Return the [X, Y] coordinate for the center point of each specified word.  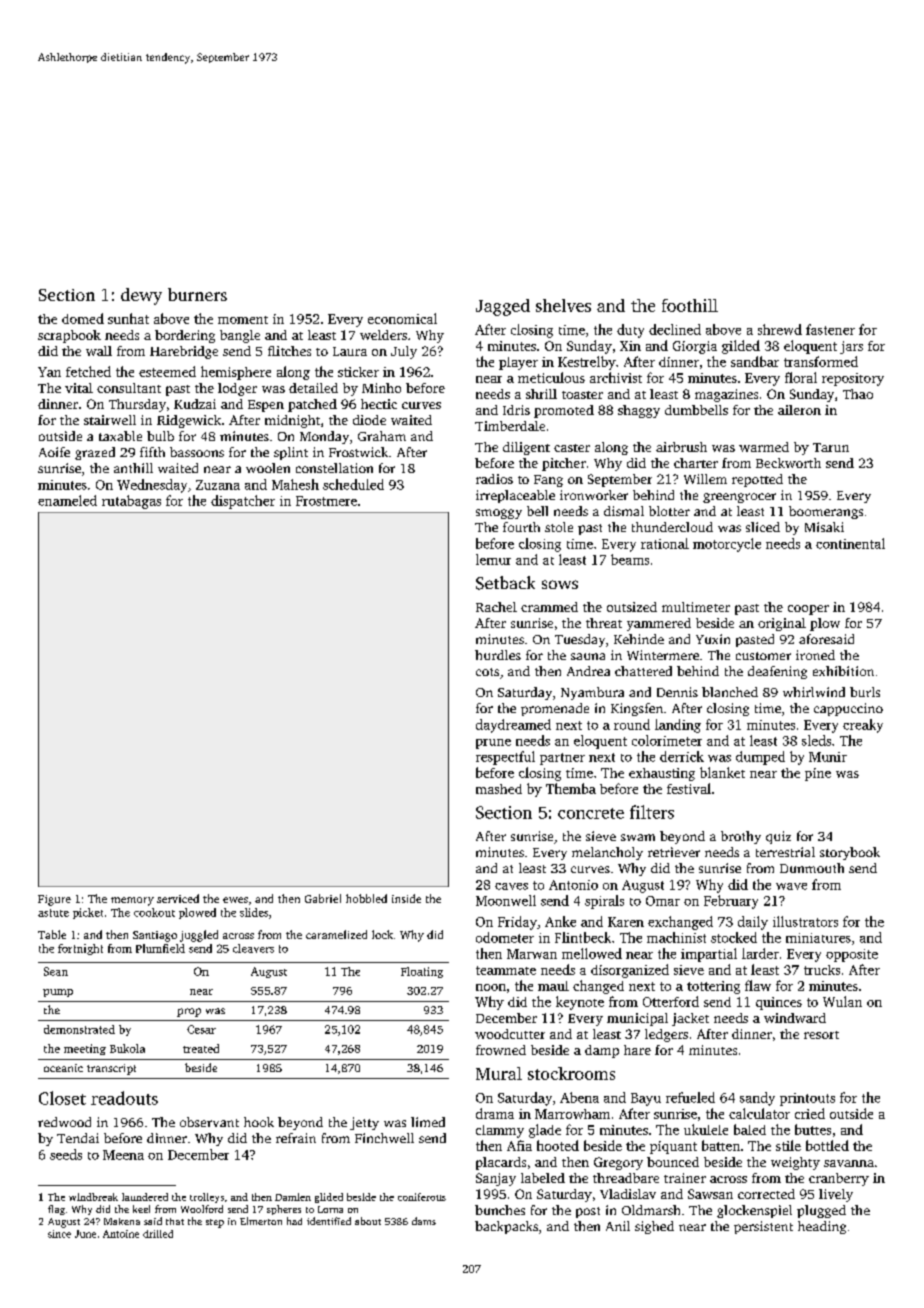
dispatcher [243, 502]
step [215, 1223]
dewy [141, 296]
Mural [499, 1073]
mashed [499, 789]
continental [850, 543]
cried [810, 1113]
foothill [690, 305]
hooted [558, 1145]
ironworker [594, 495]
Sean [56, 971]
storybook [850, 853]
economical [402, 318]
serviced [178, 898]
